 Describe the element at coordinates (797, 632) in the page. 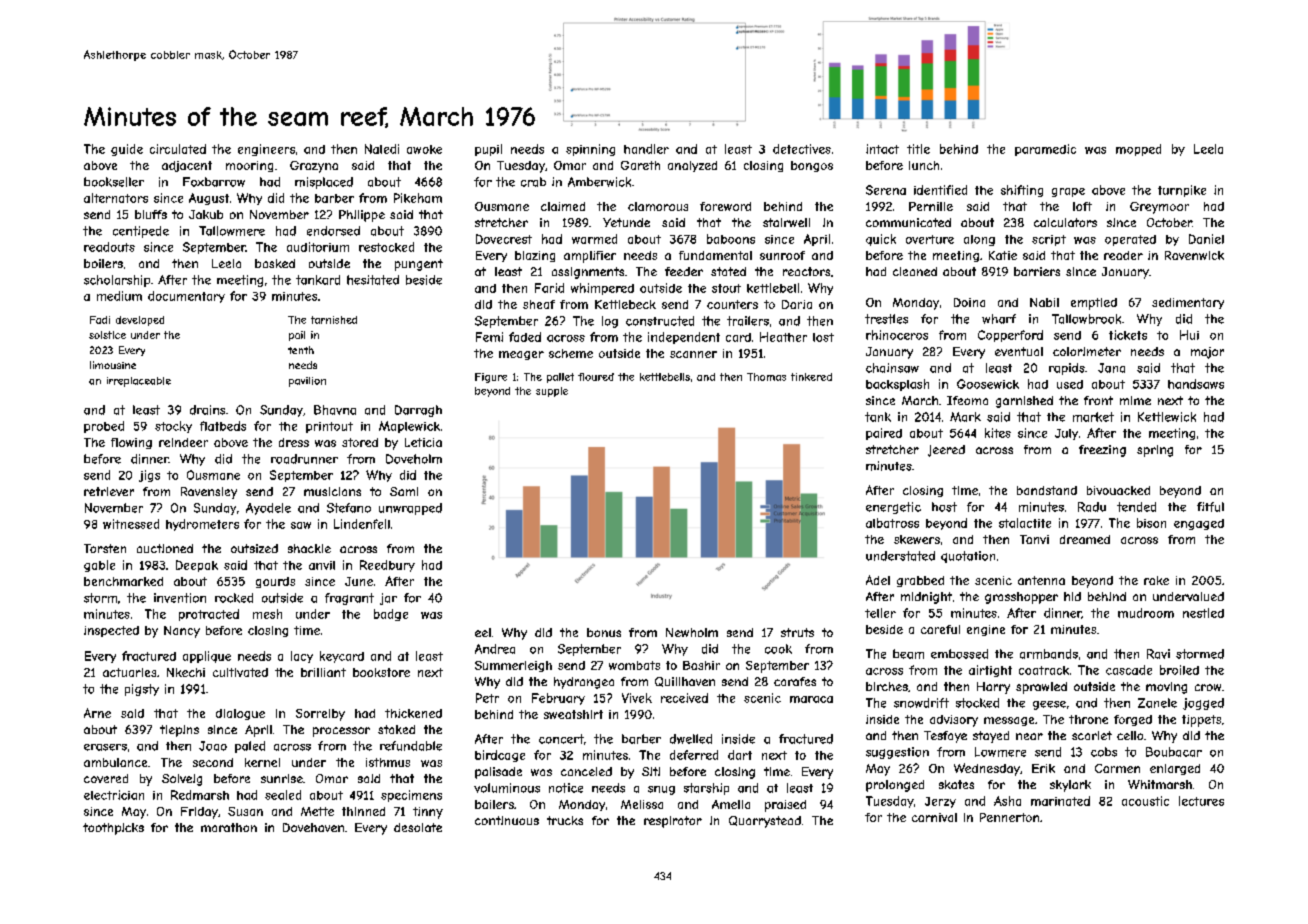

I see `struts` at that location.
